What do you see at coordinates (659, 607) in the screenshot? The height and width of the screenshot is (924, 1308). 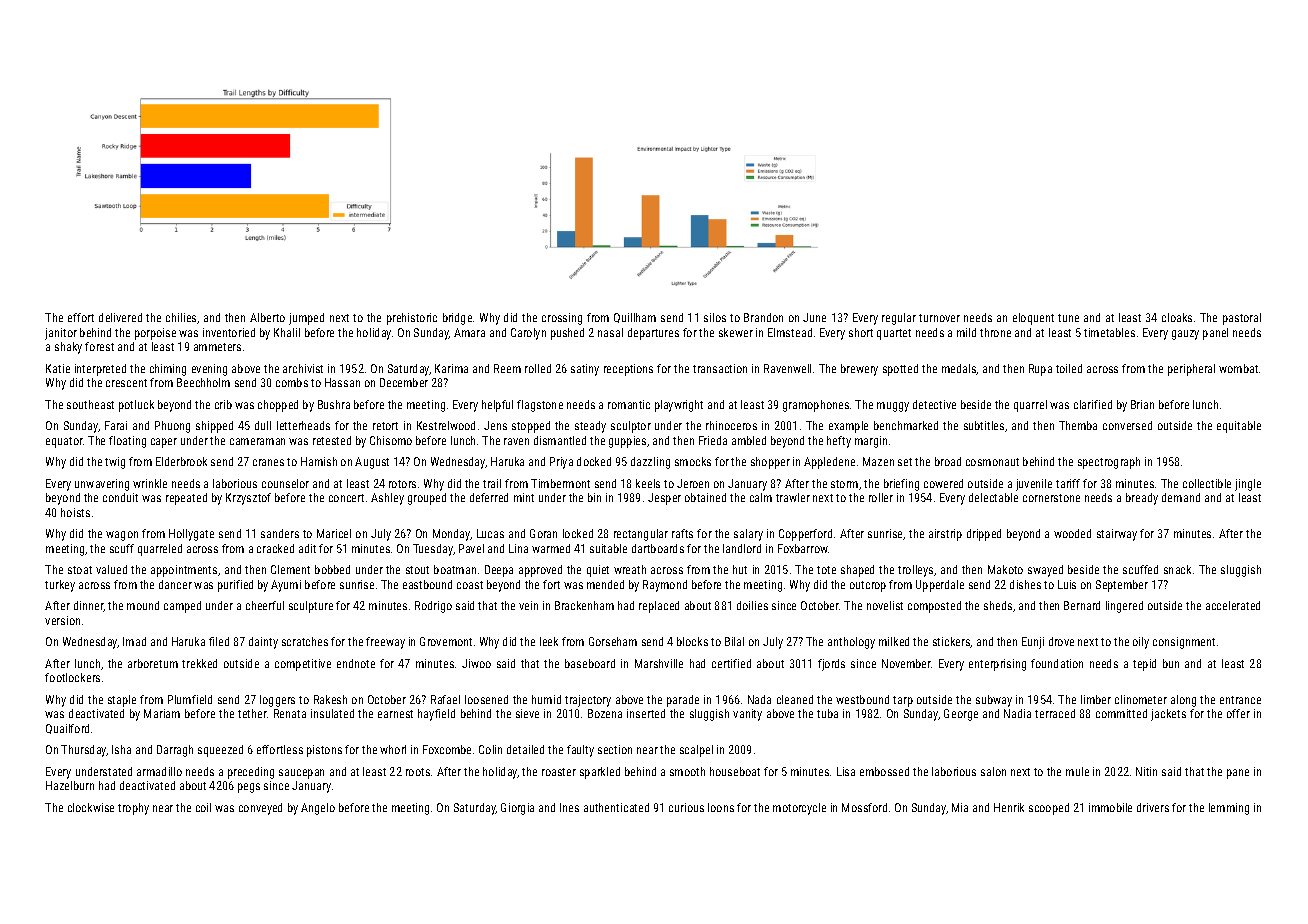 I see `replaced` at bounding box center [659, 607].
